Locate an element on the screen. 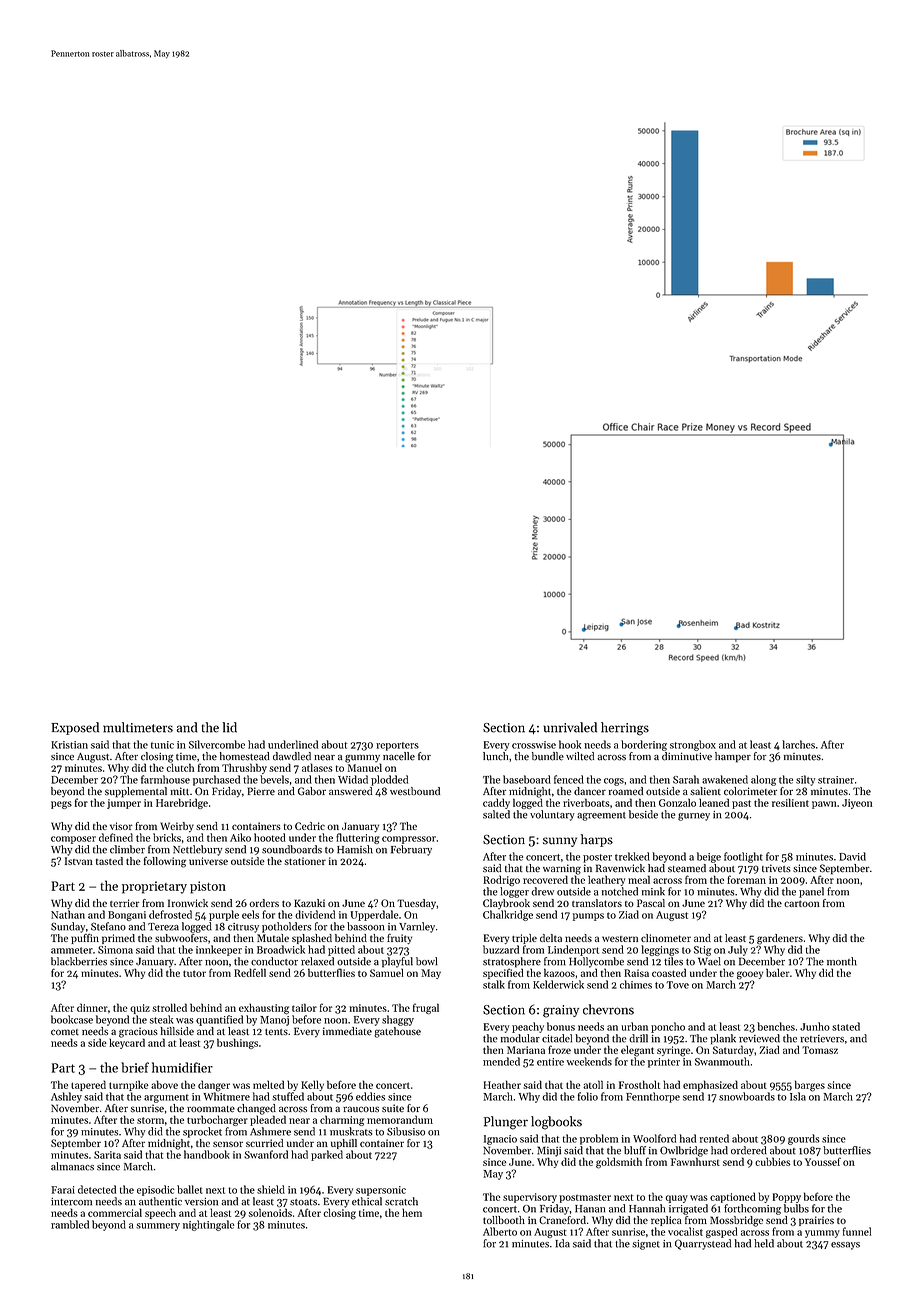 The width and height of the screenshot is (924, 1308). lid is located at coordinates (229, 727).
